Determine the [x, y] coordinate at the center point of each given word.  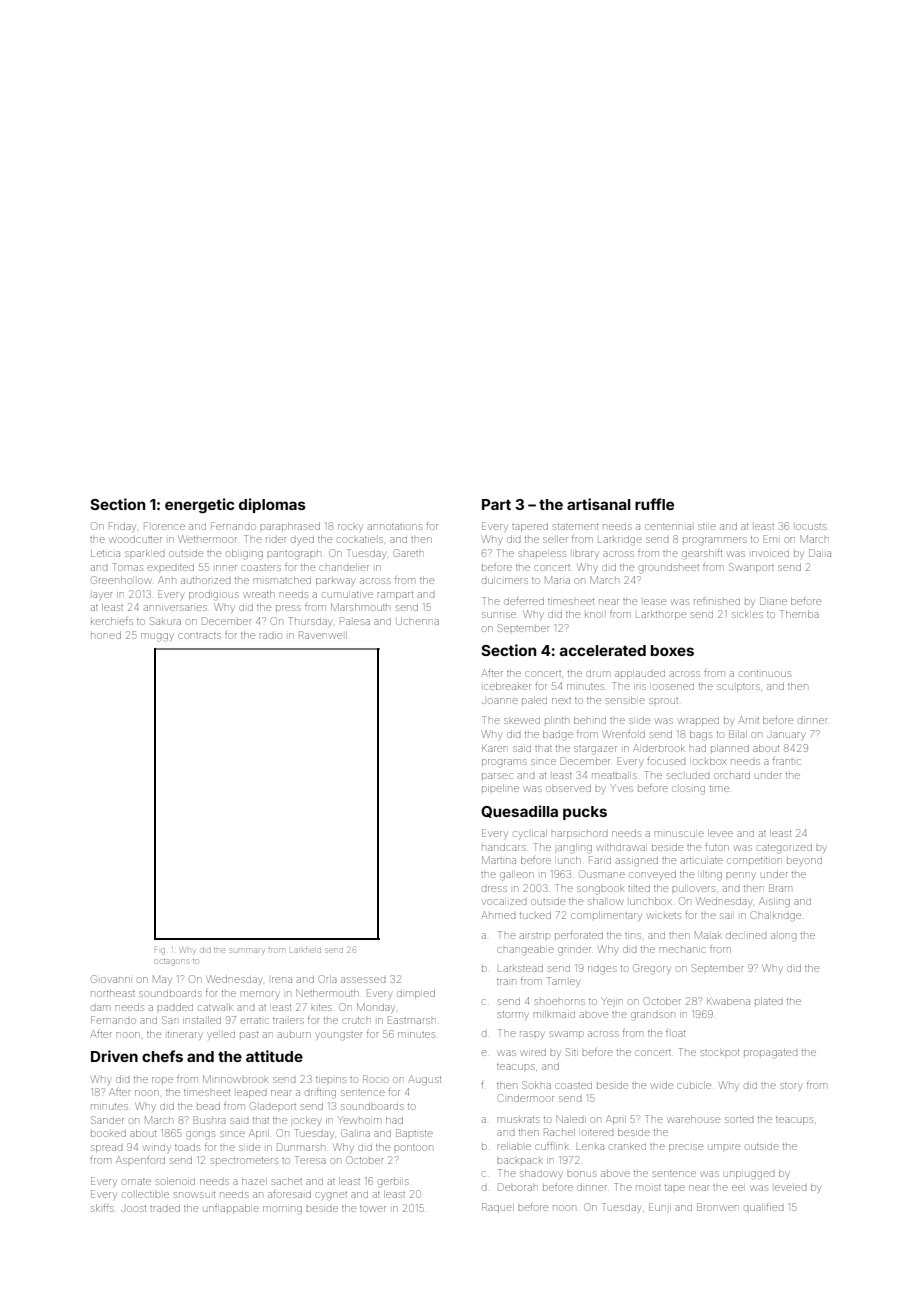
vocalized [505, 902]
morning [282, 1210]
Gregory [651, 969]
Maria [557, 580]
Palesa [355, 621]
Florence [164, 526]
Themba [799, 614]
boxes [672, 650]
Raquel [498, 1208]
